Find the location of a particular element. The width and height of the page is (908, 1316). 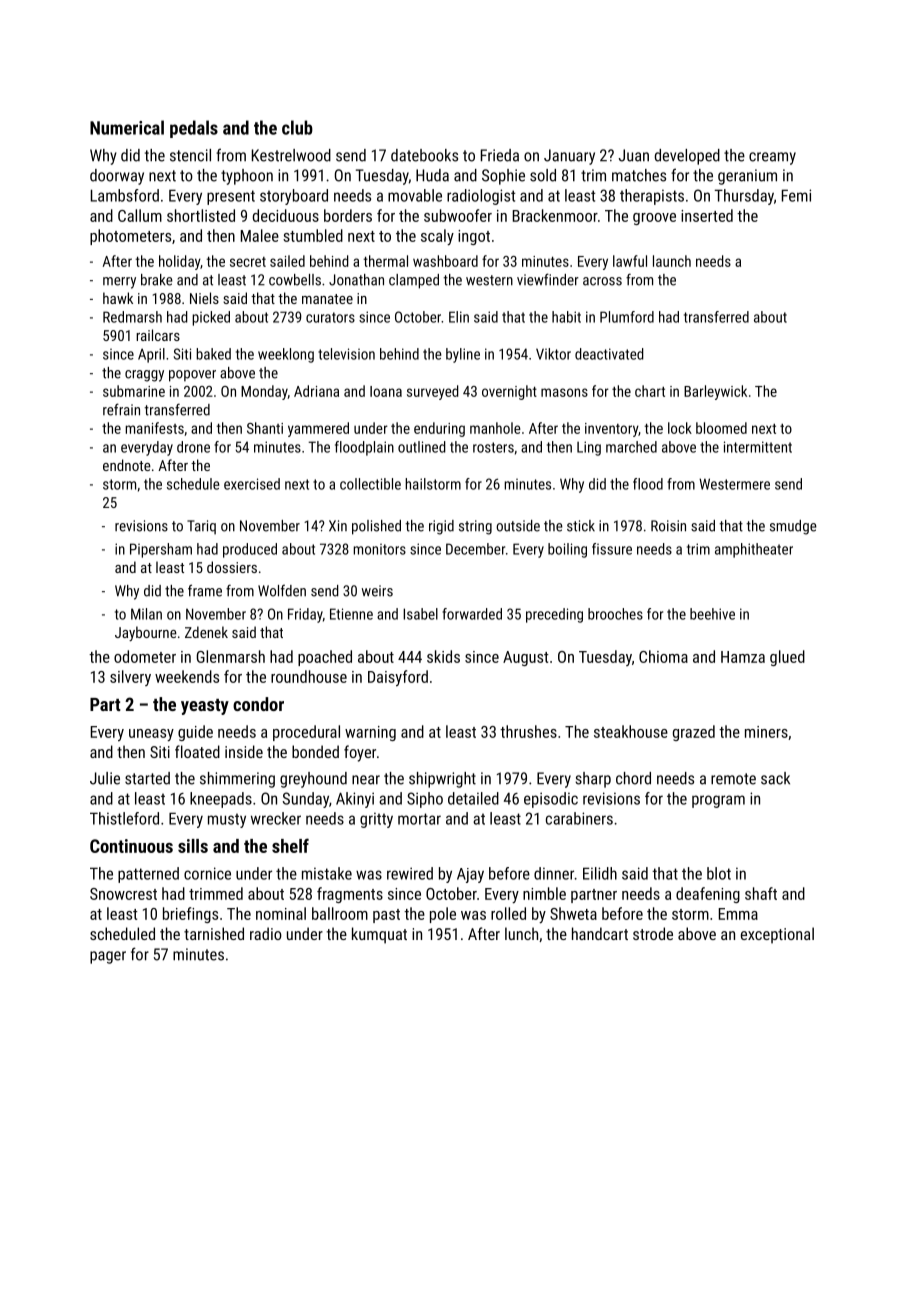

stick is located at coordinates (581, 526).
